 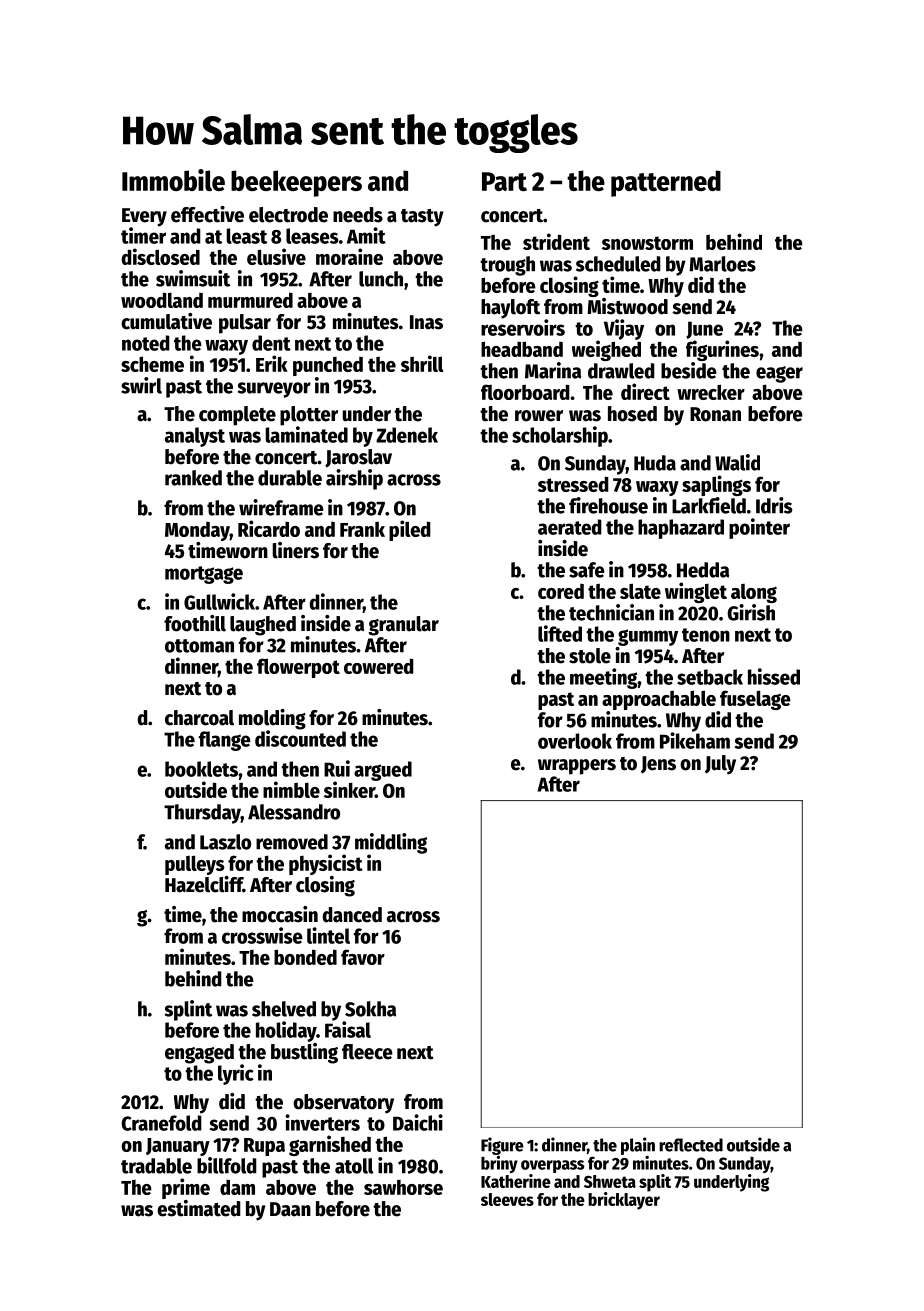 What do you see at coordinates (403, 1187) in the image?
I see `sawhorse` at bounding box center [403, 1187].
